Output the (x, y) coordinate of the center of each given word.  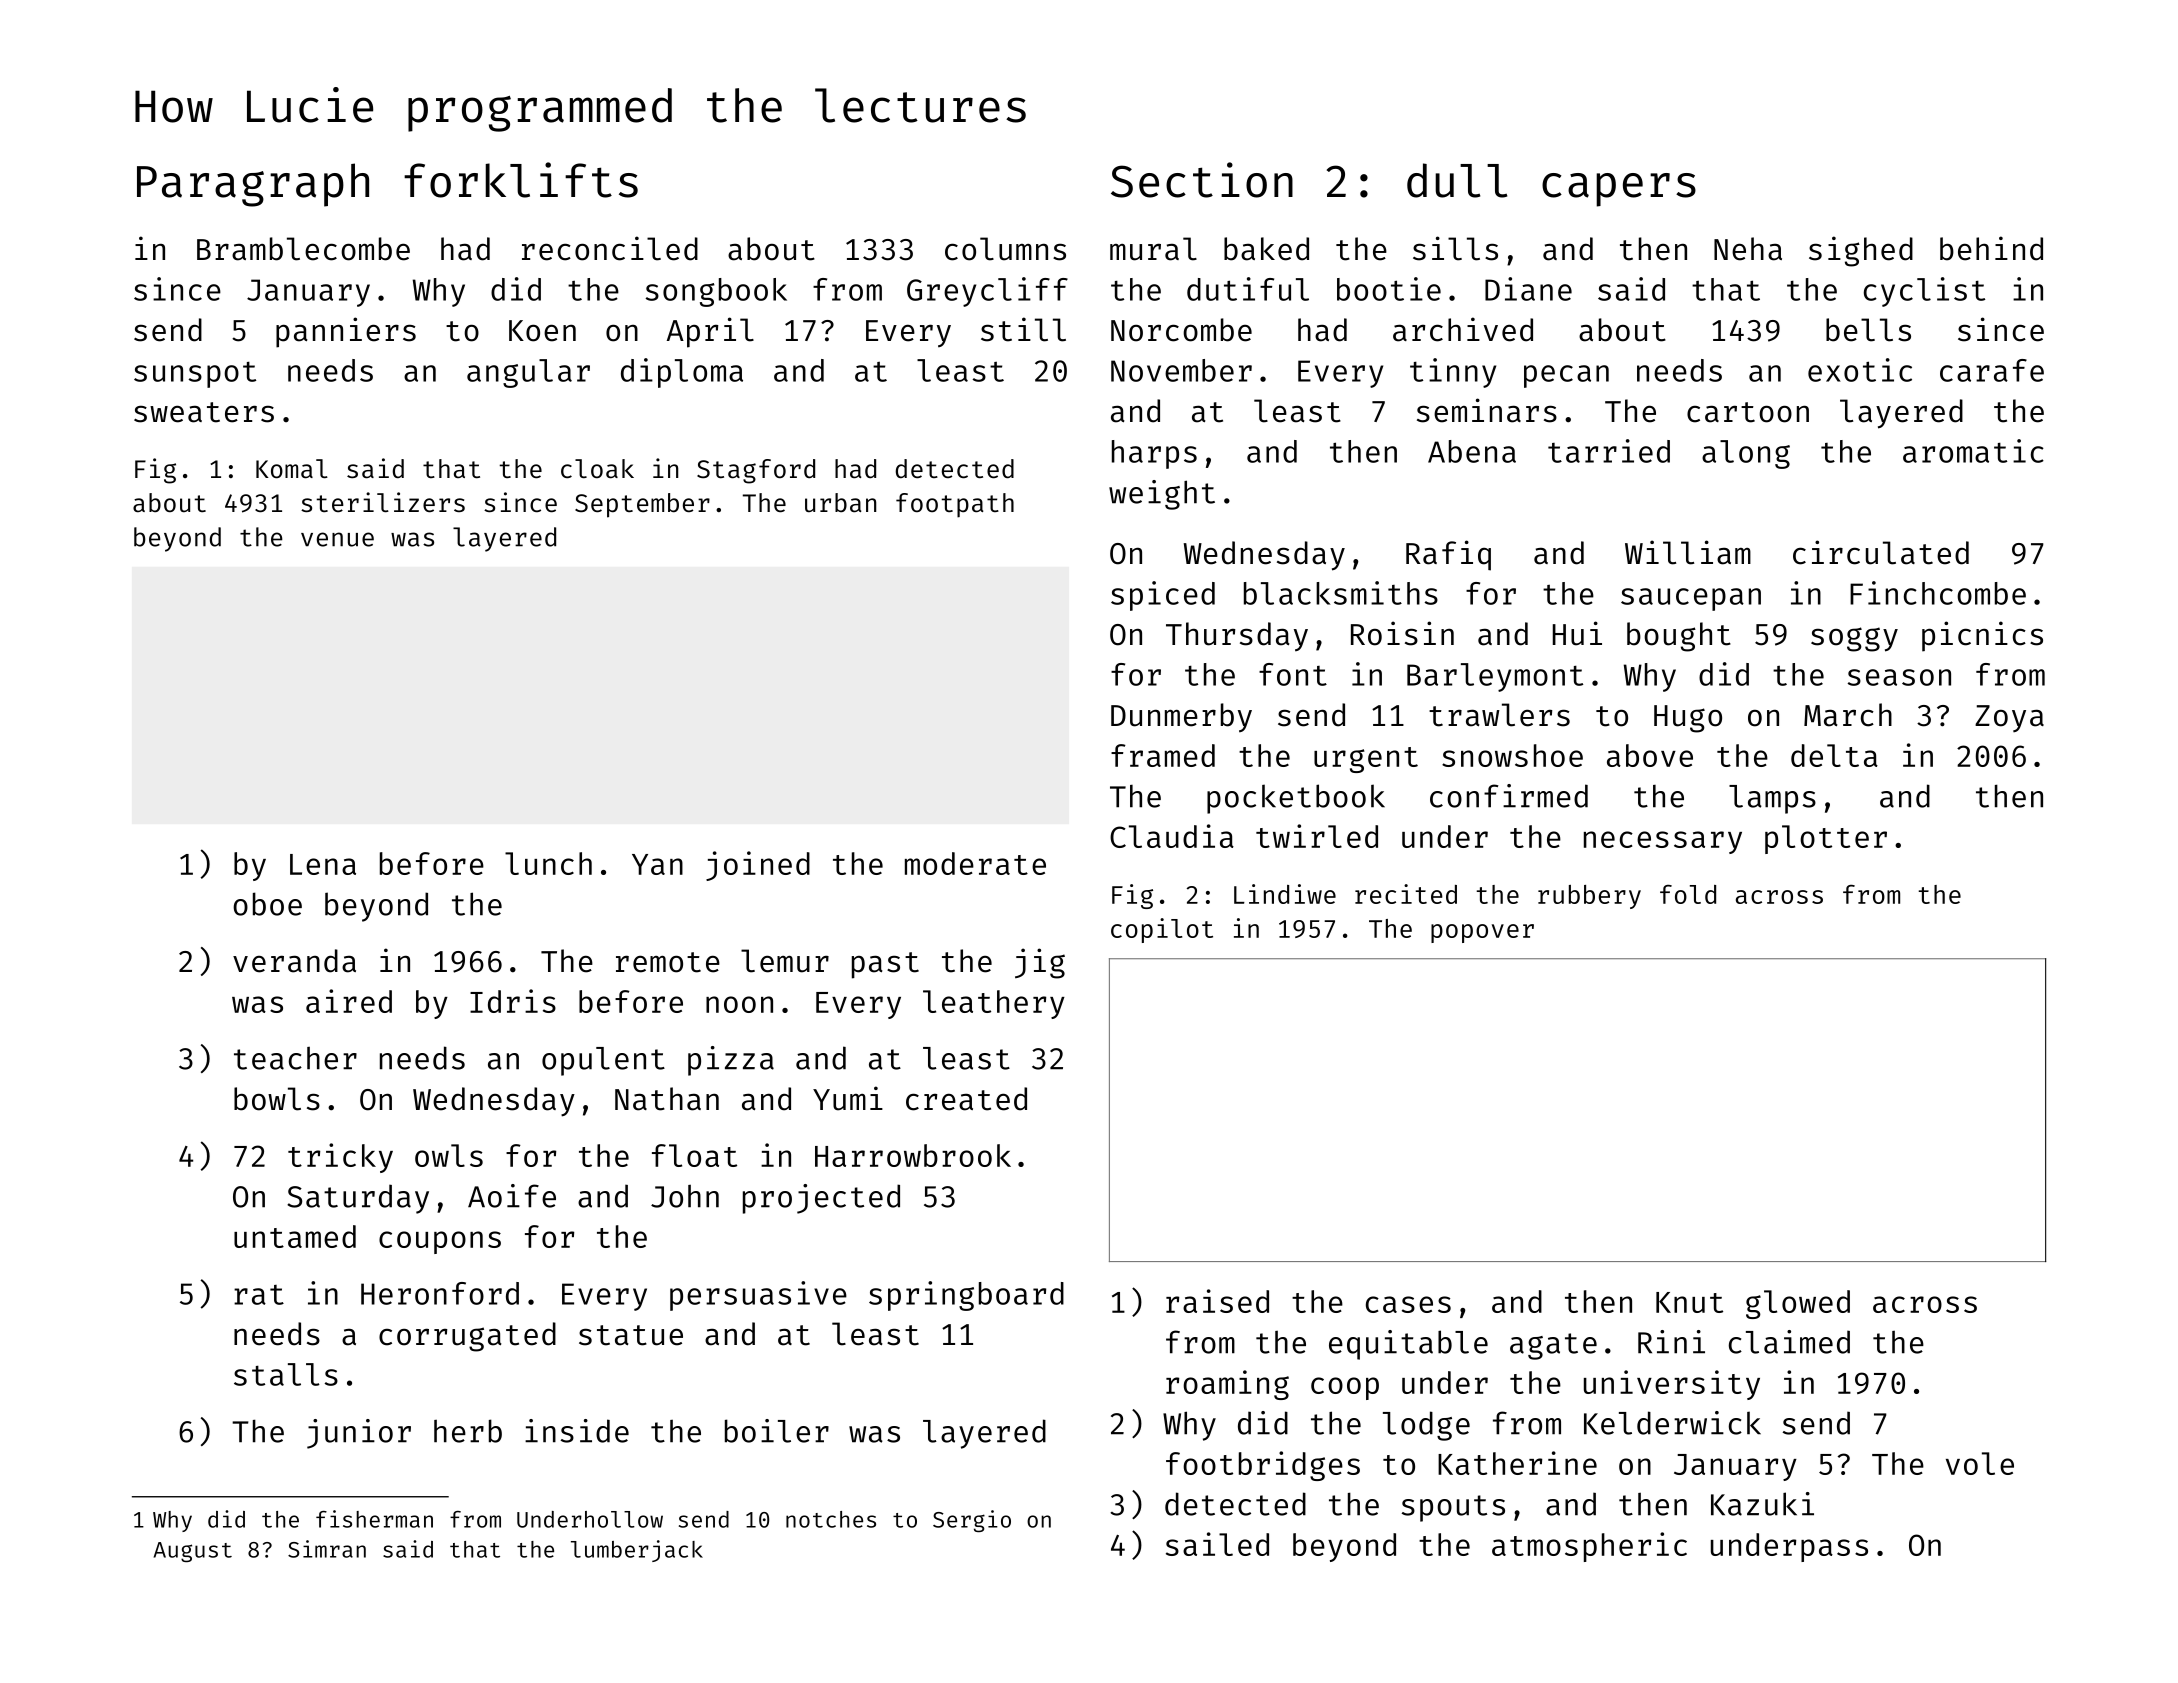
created (966, 1099)
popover (1482, 933)
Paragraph (253, 185)
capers (1619, 190)
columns (1005, 249)
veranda (294, 961)
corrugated (467, 1337)
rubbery (1589, 897)
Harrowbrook (913, 1155)
